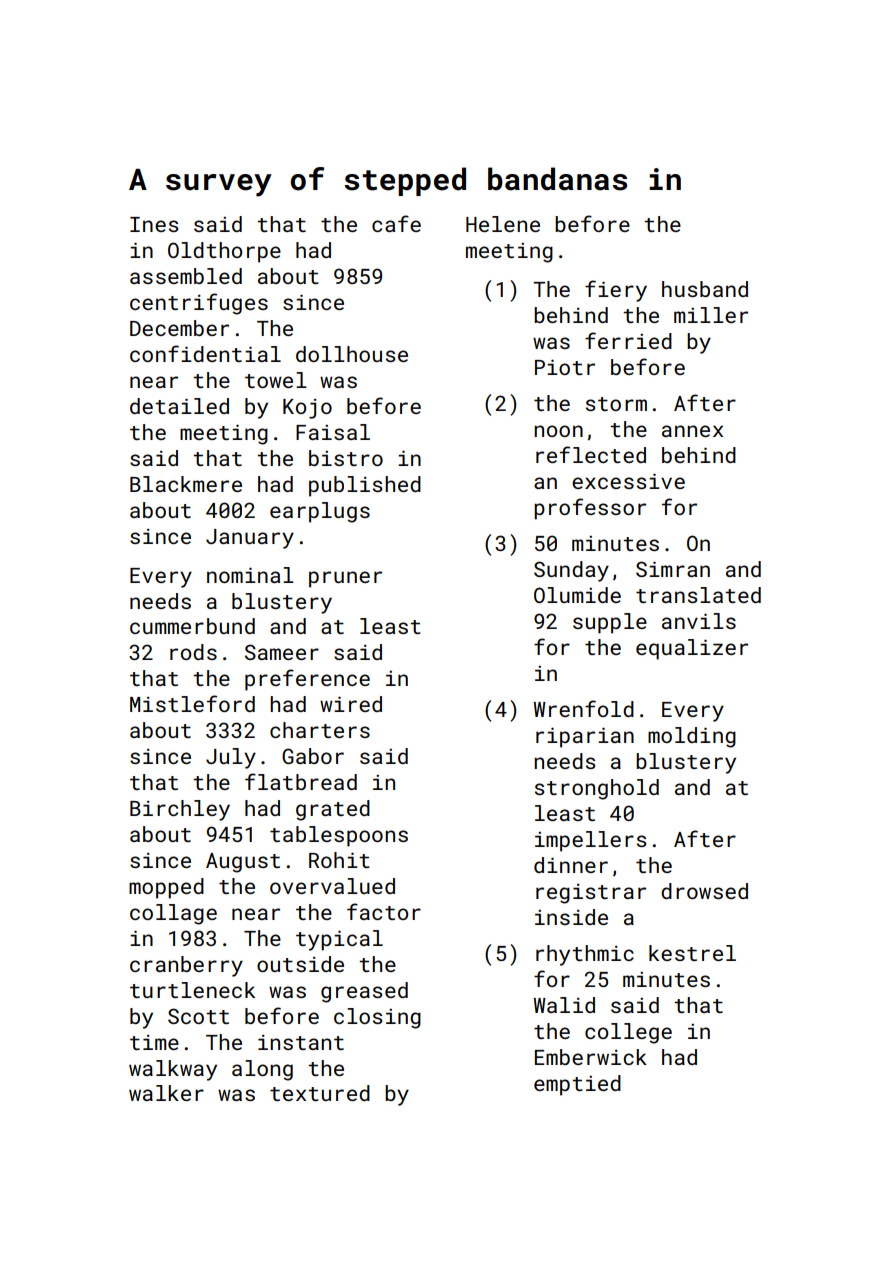 This image has width=892, height=1266. Describe the element at coordinates (384, 911) in the image. I see `factor` at that location.
